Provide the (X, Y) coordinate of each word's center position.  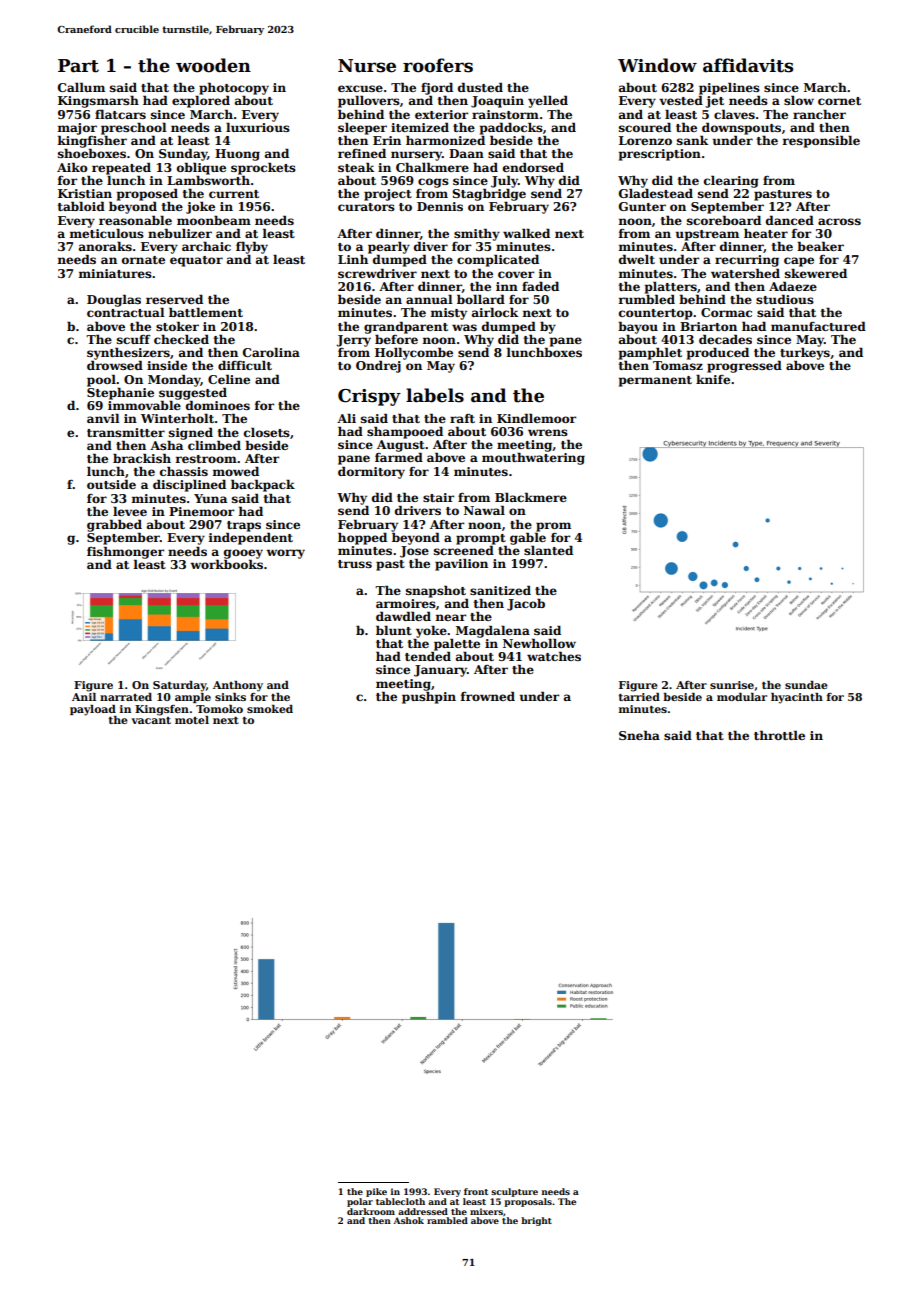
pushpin (429, 697)
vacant (151, 720)
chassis (184, 471)
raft (462, 418)
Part (78, 66)
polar (360, 1202)
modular (742, 697)
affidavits (748, 65)
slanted (548, 550)
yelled (548, 101)
